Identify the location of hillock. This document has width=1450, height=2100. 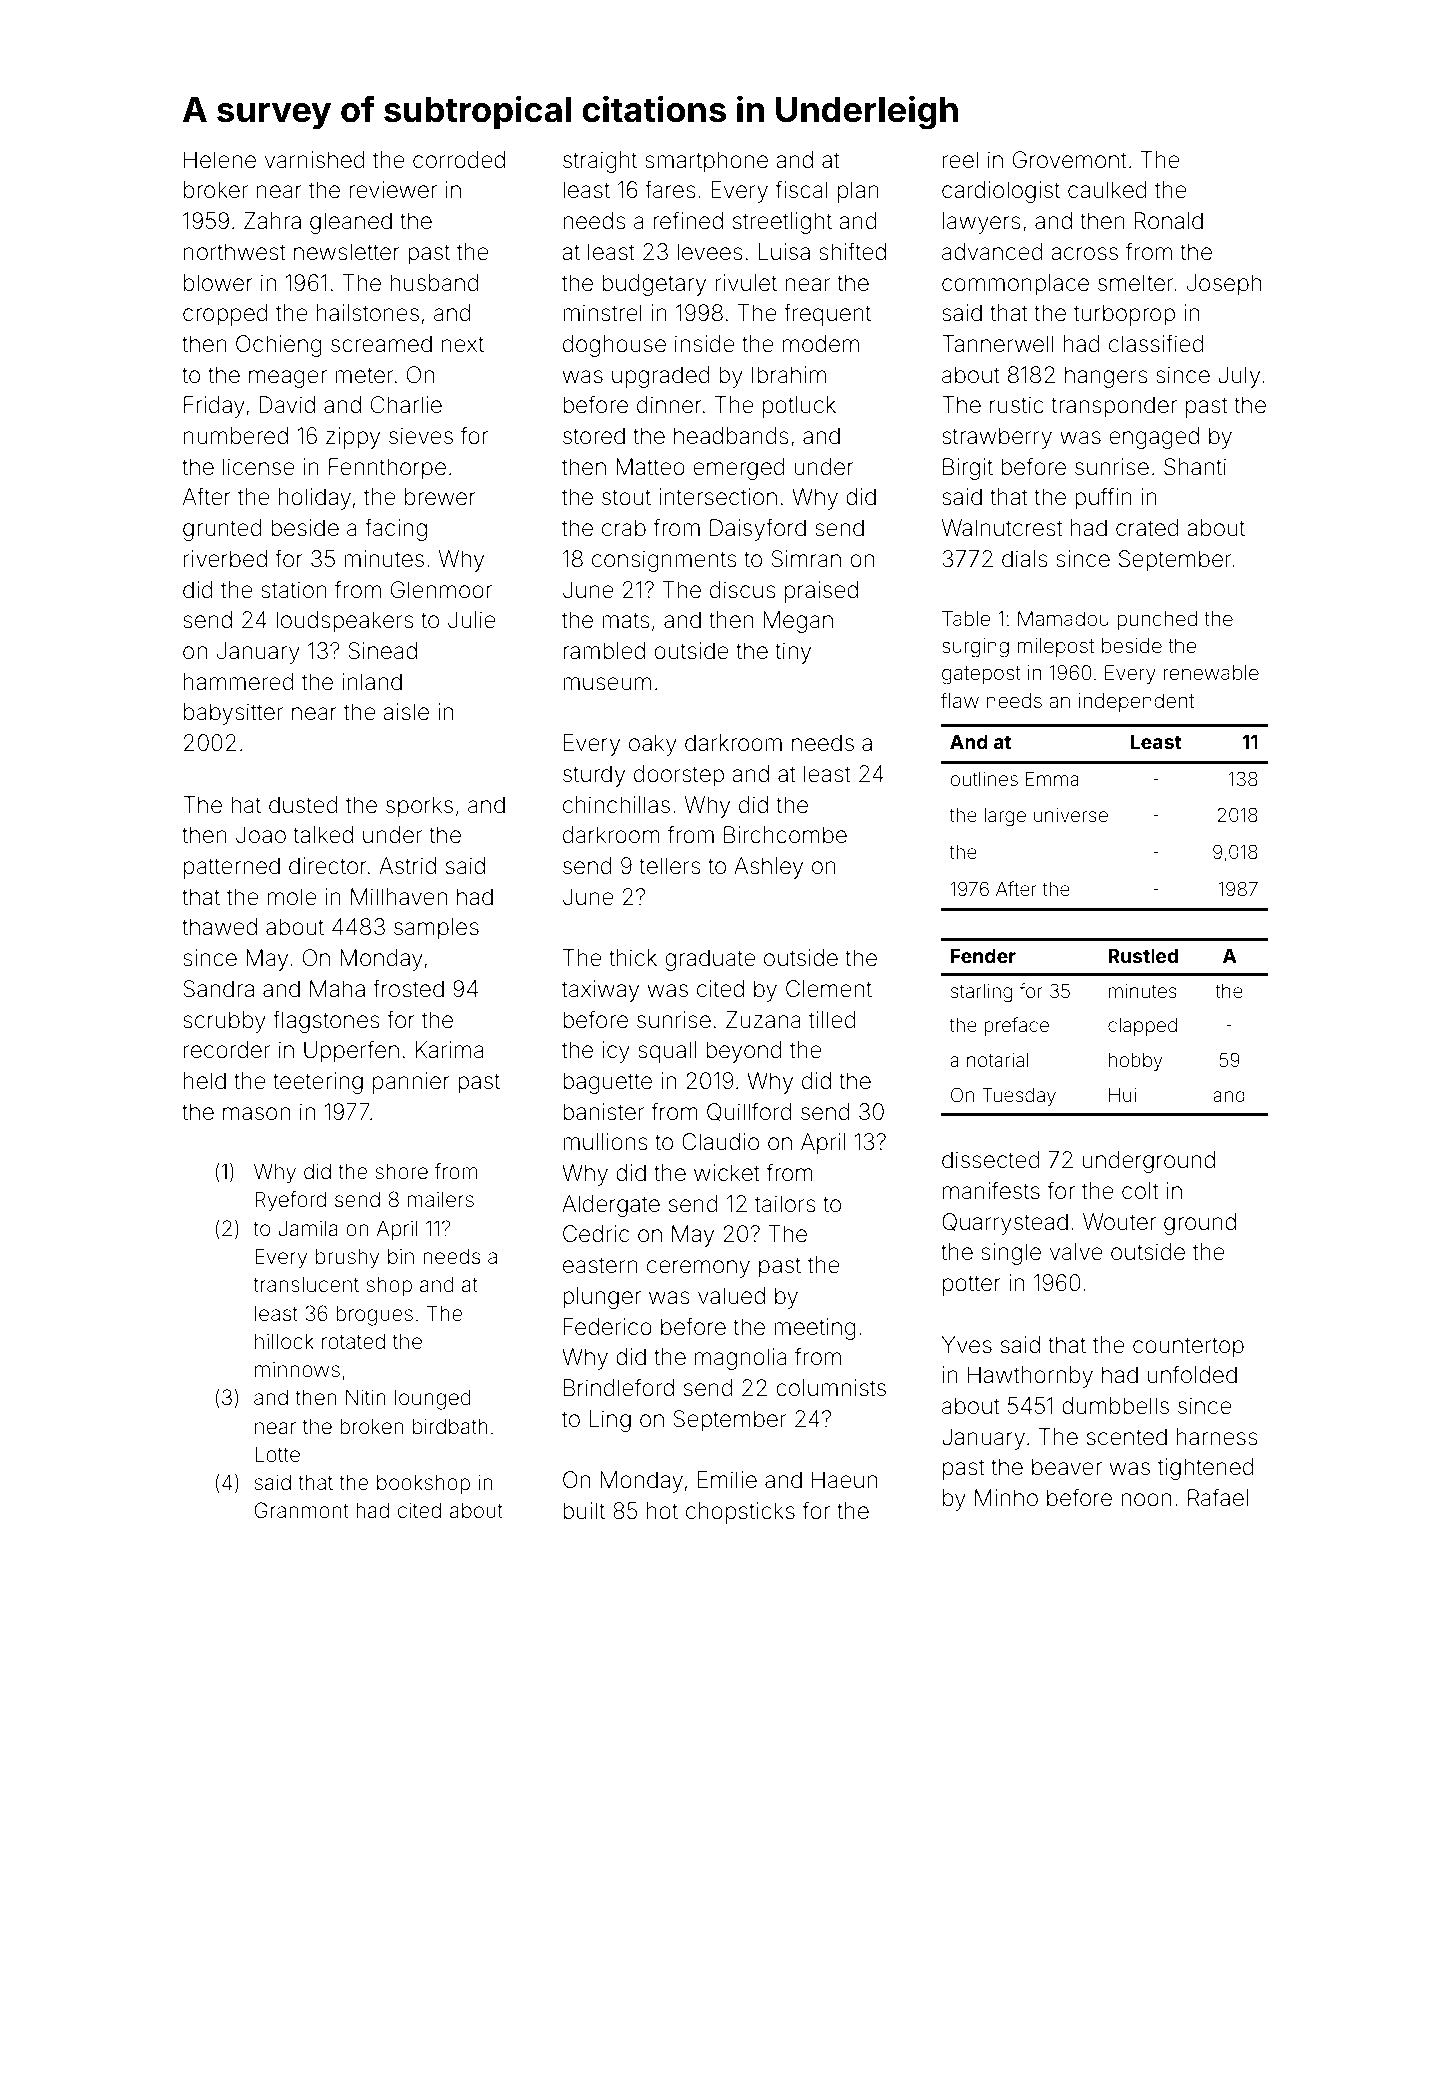
(284, 1341).
